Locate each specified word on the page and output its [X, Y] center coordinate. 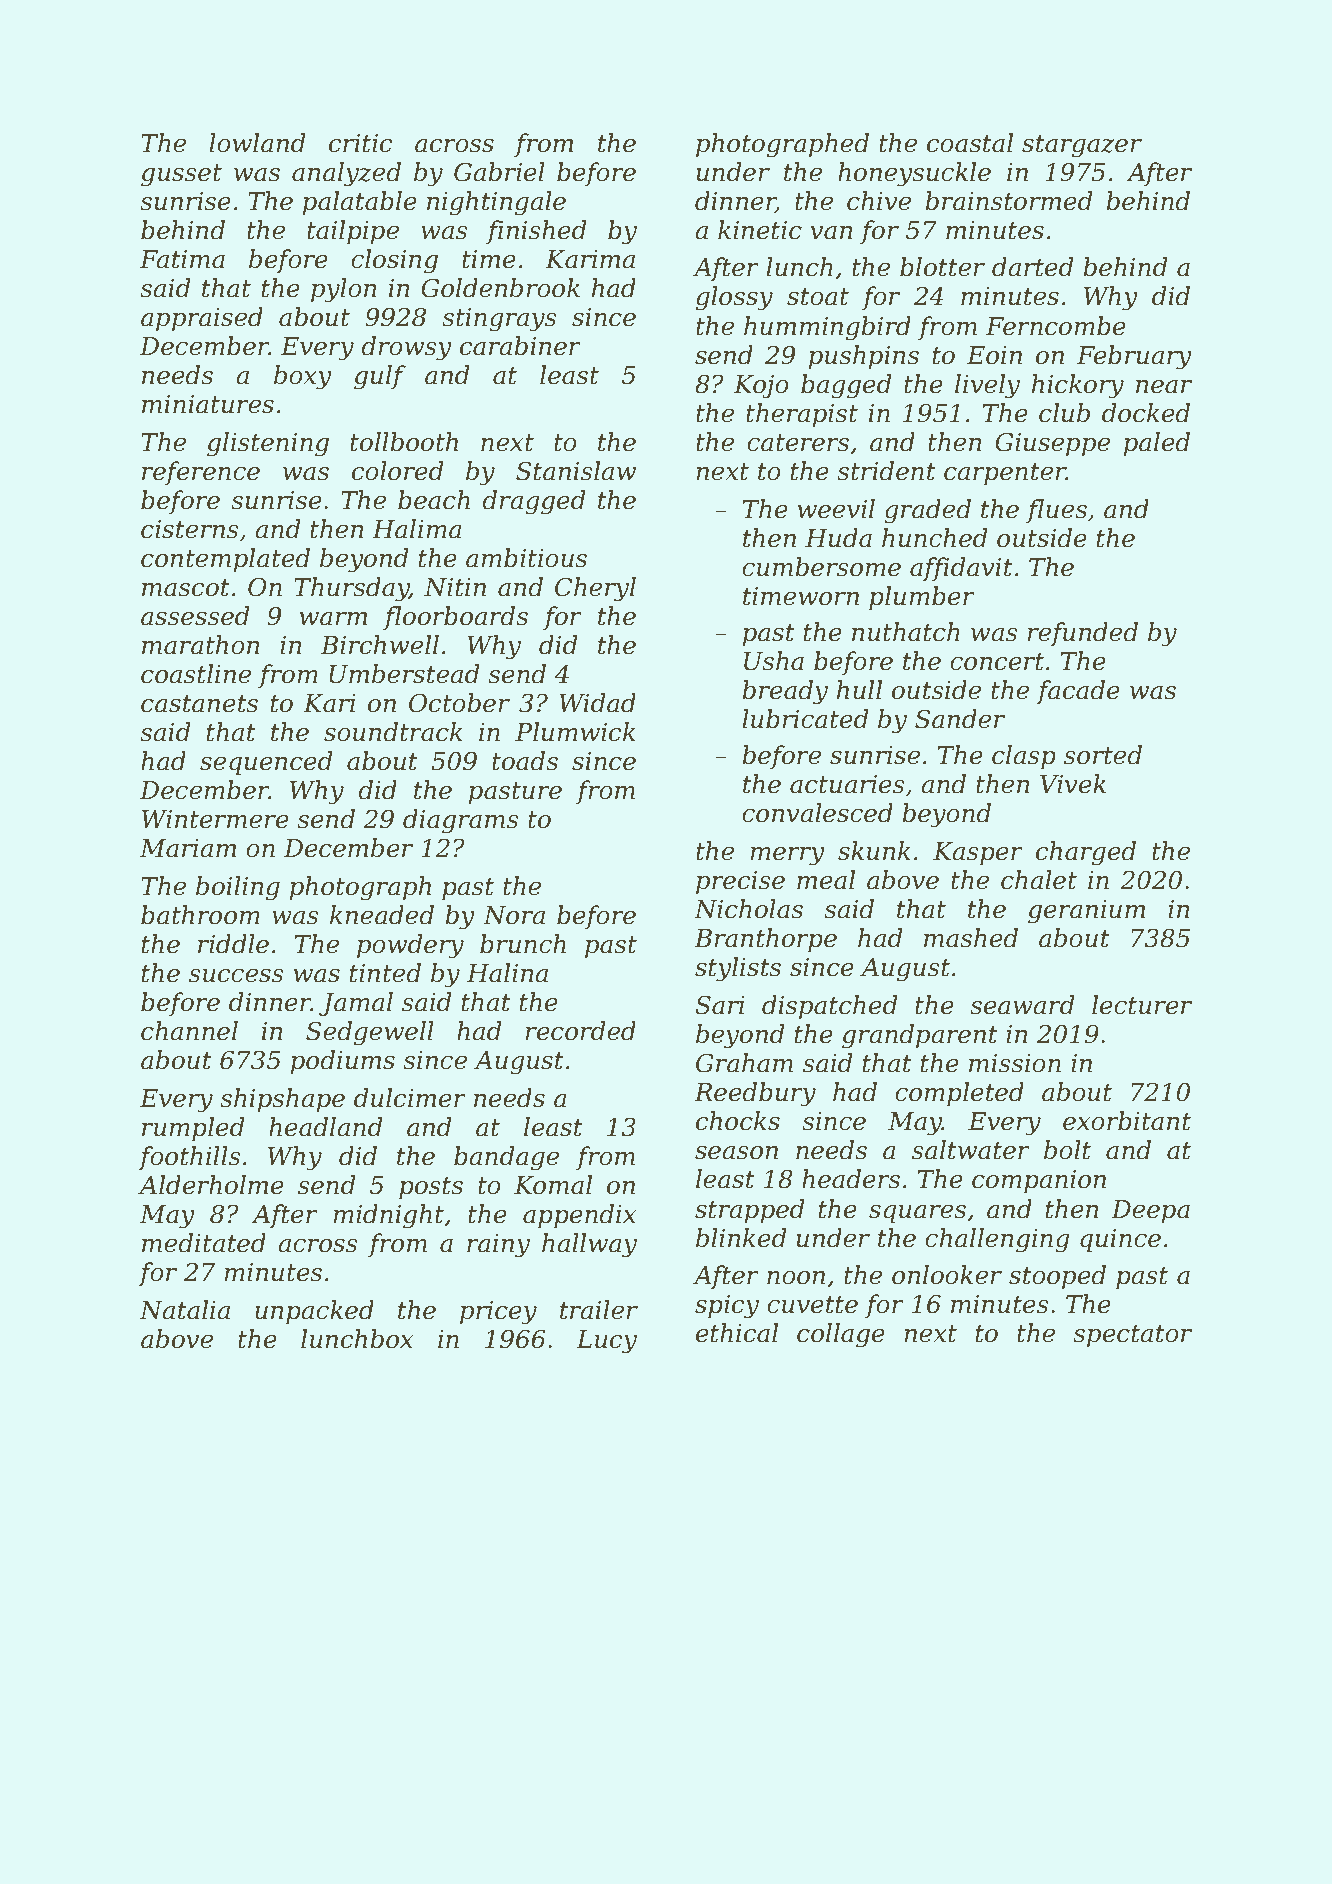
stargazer [1082, 146]
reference [201, 473]
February [1134, 357]
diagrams [461, 821]
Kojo [761, 387]
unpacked [314, 1312]
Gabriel [499, 172]
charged [1086, 853]
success [236, 976]
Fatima [182, 259]
